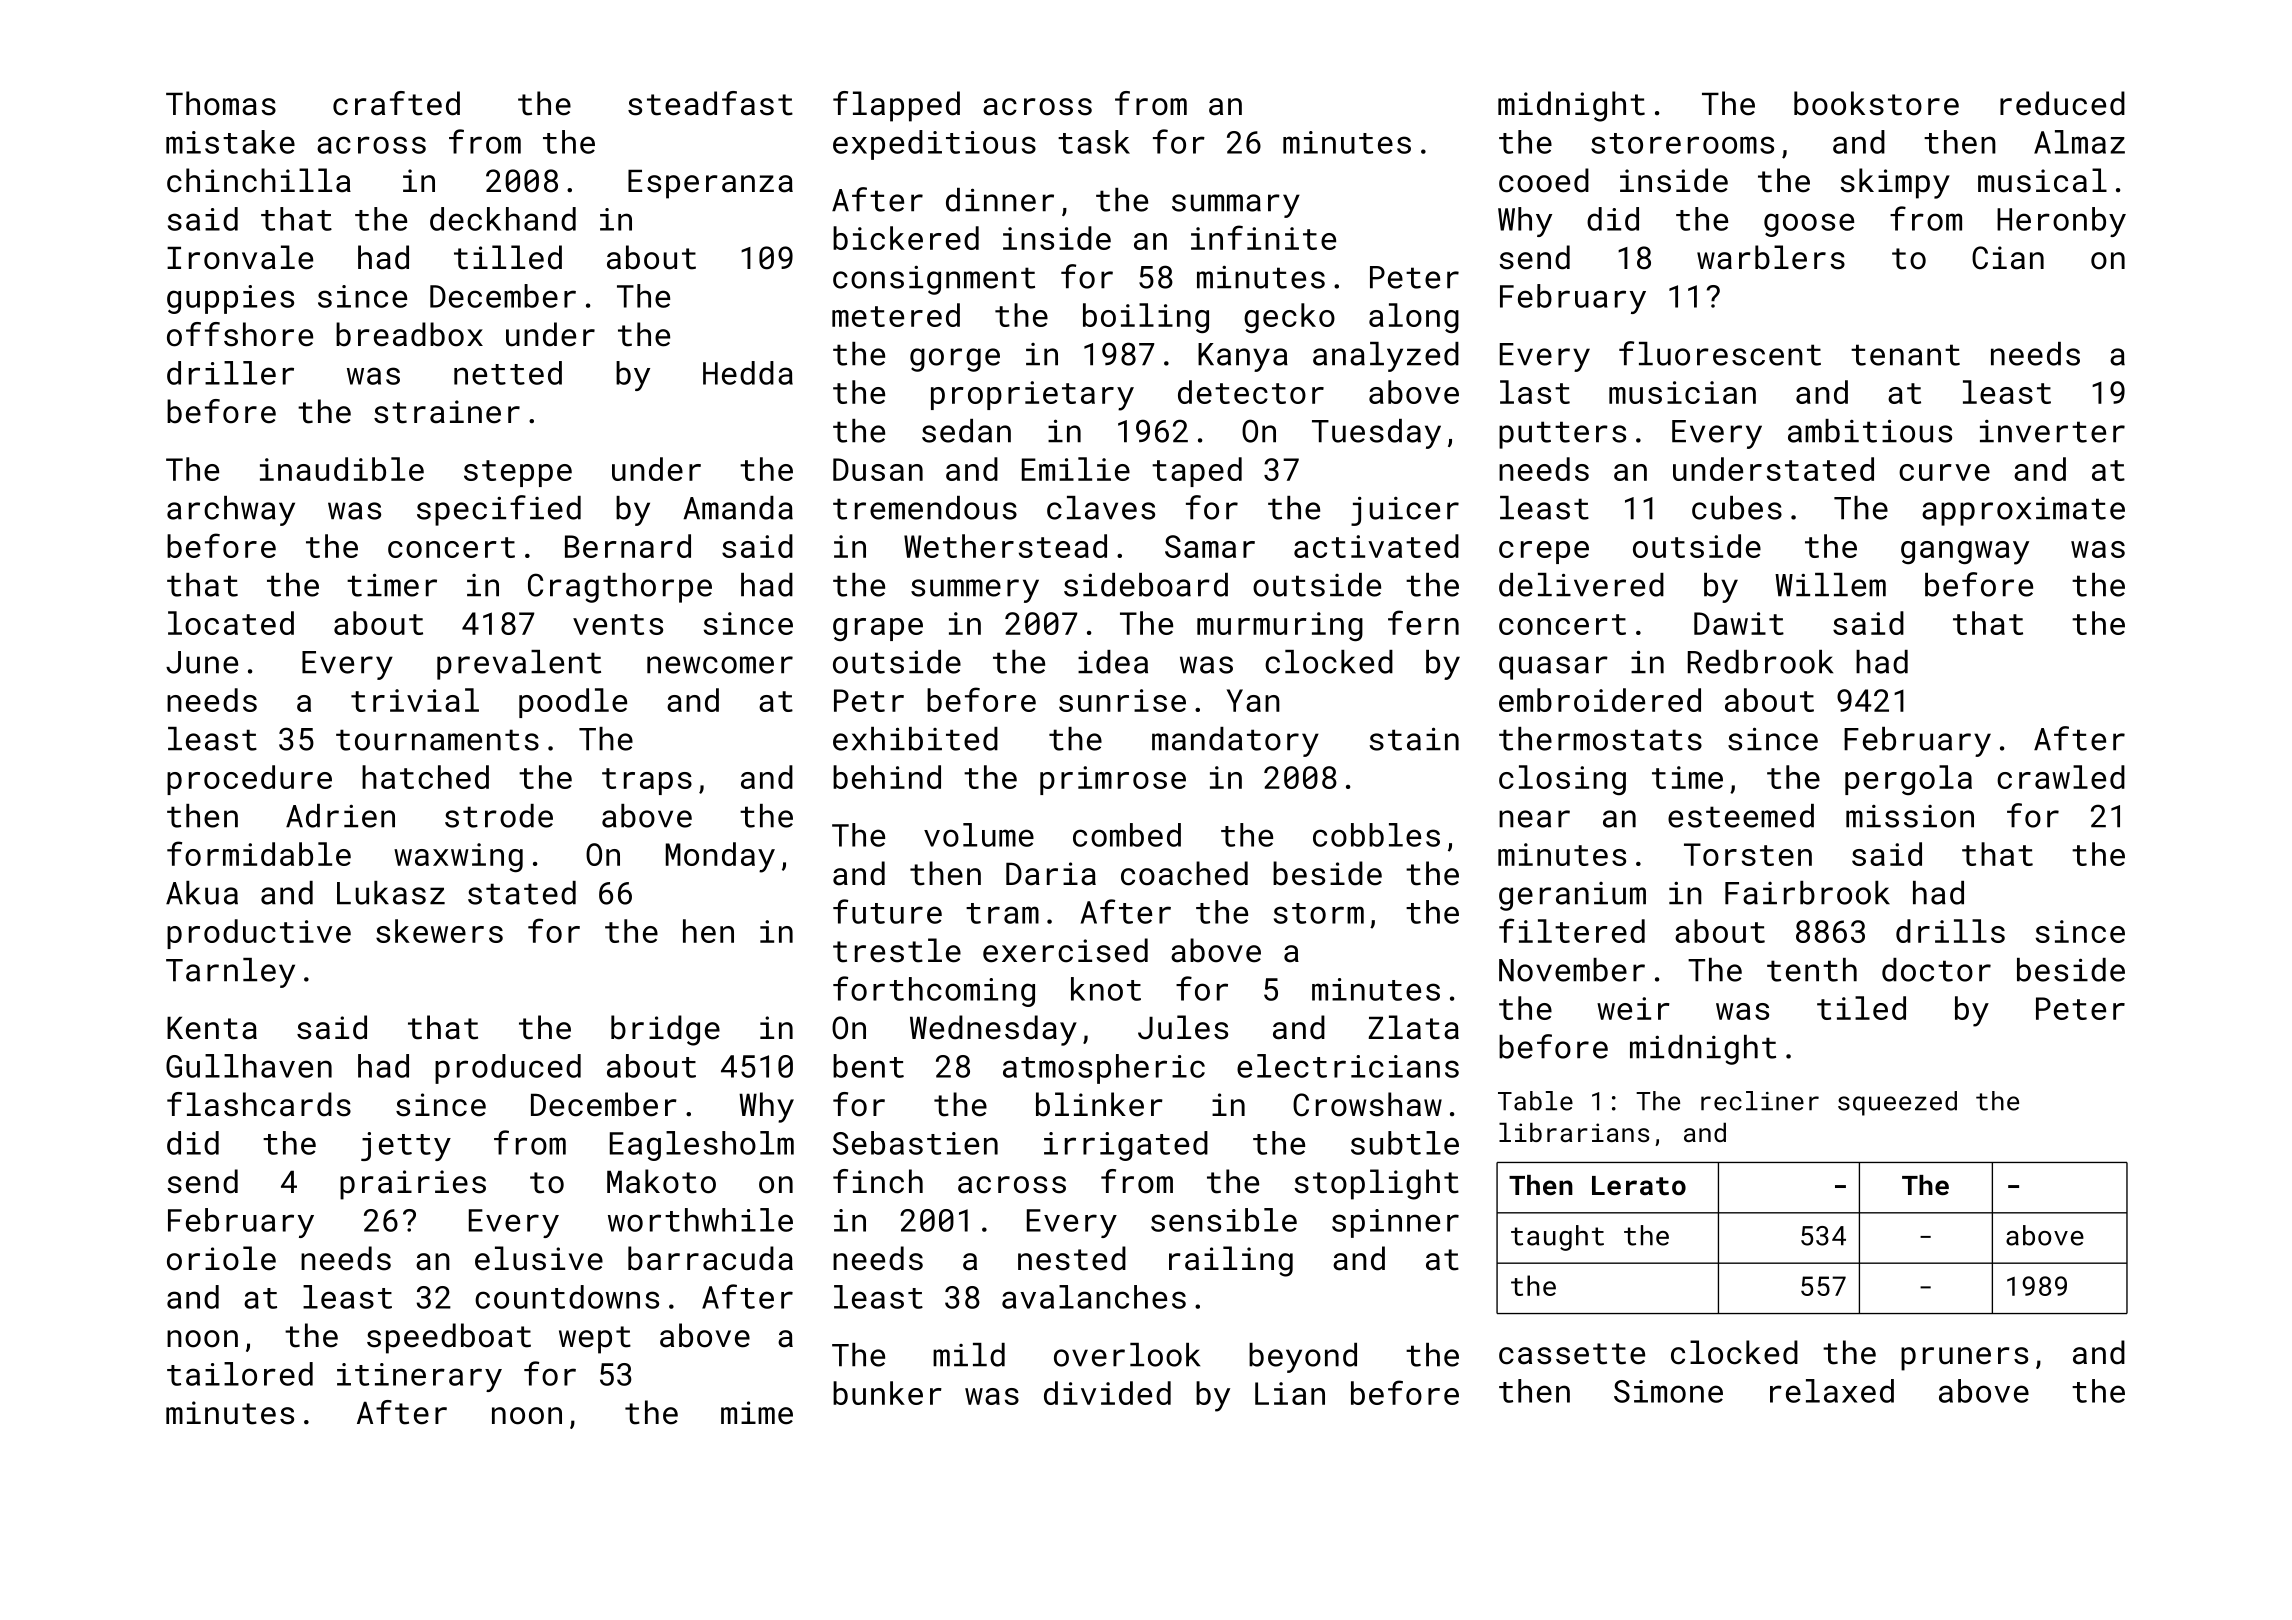  What do you see at coordinates (1876, 103) in the image?
I see `bookstore` at bounding box center [1876, 103].
